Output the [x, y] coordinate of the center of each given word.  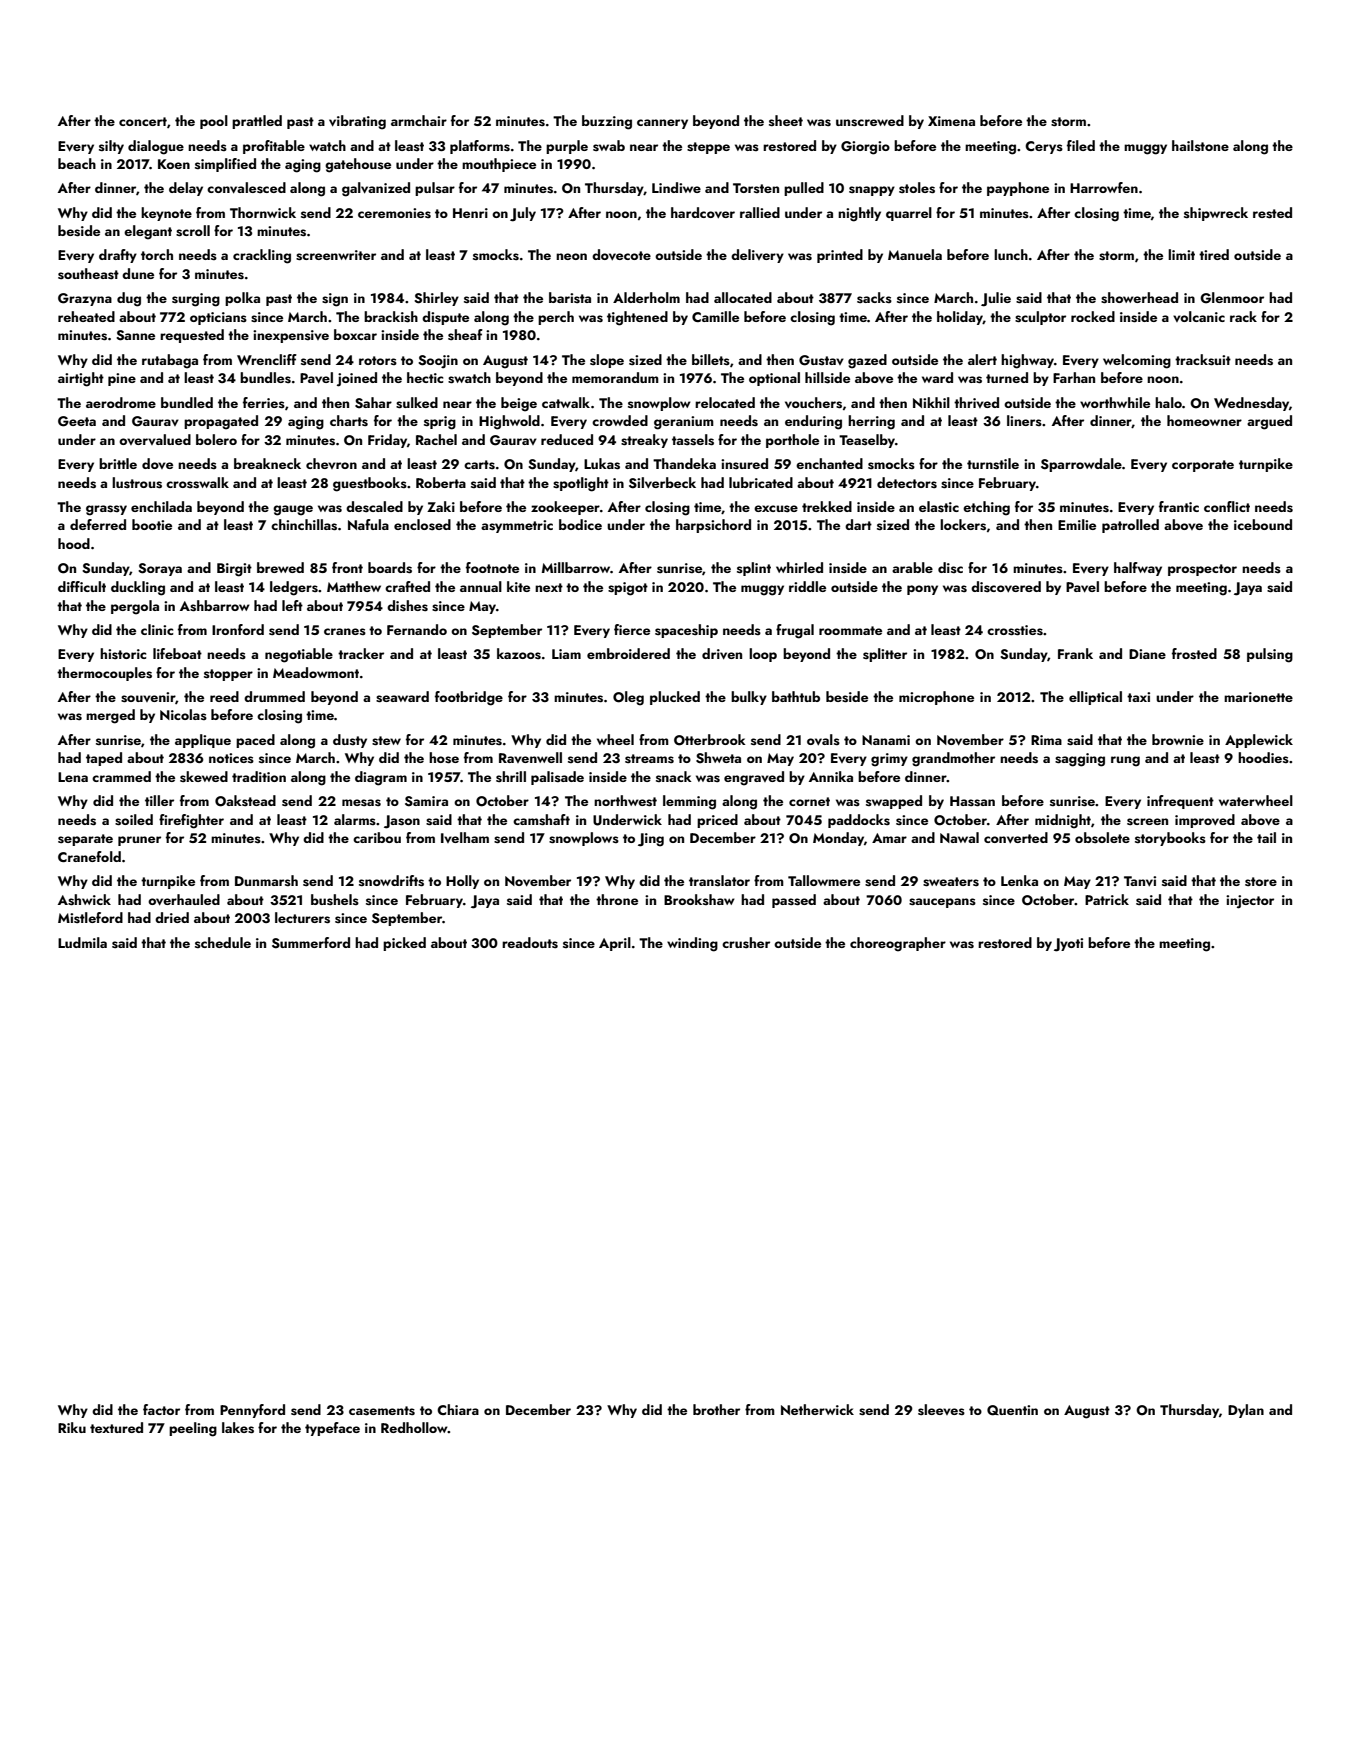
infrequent [1180, 802]
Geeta [77, 421]
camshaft [541, 820]
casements [382, 1411]
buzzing [607, 122]
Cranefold [89, 856]
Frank [1075, 653]
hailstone [1200, 145]
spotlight [581, 484]
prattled [257, 122]
